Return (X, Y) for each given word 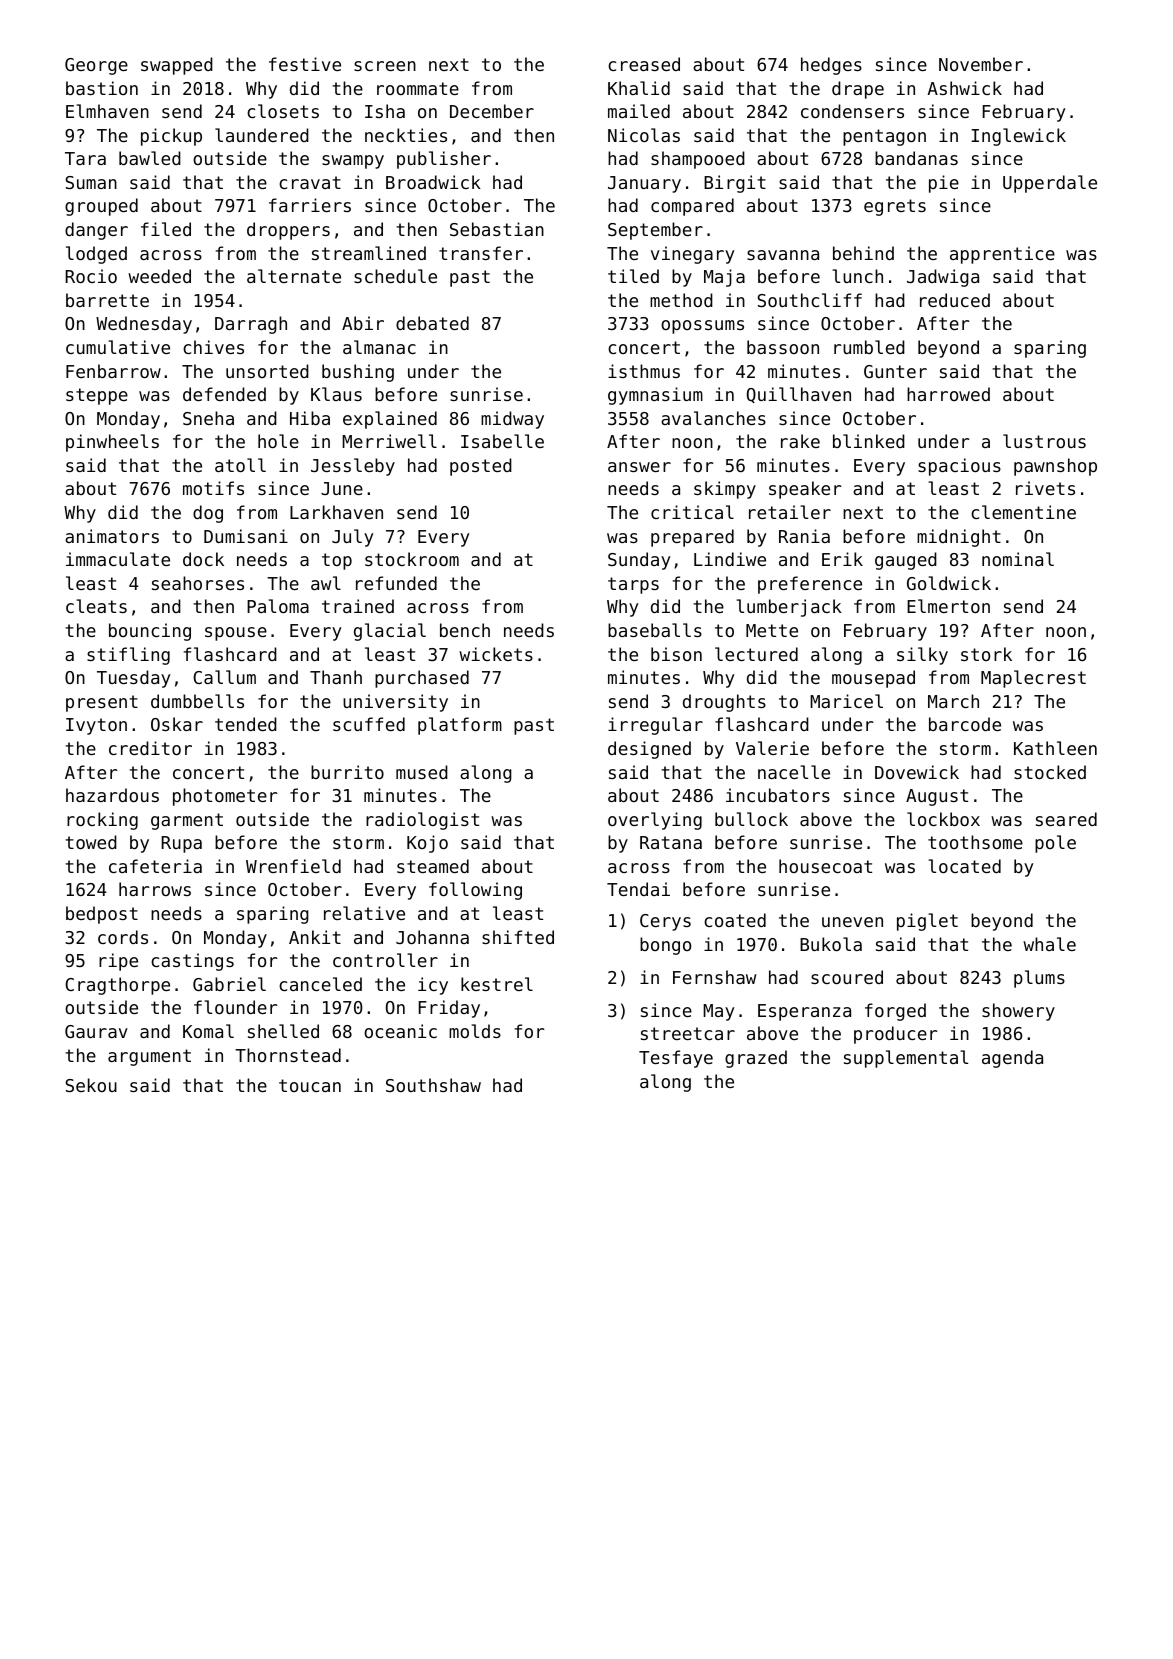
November (981, 64)
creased (644, 64)
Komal (208, 1031)
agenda (1012, 1059)
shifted (518, 937)
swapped (177, 66)
